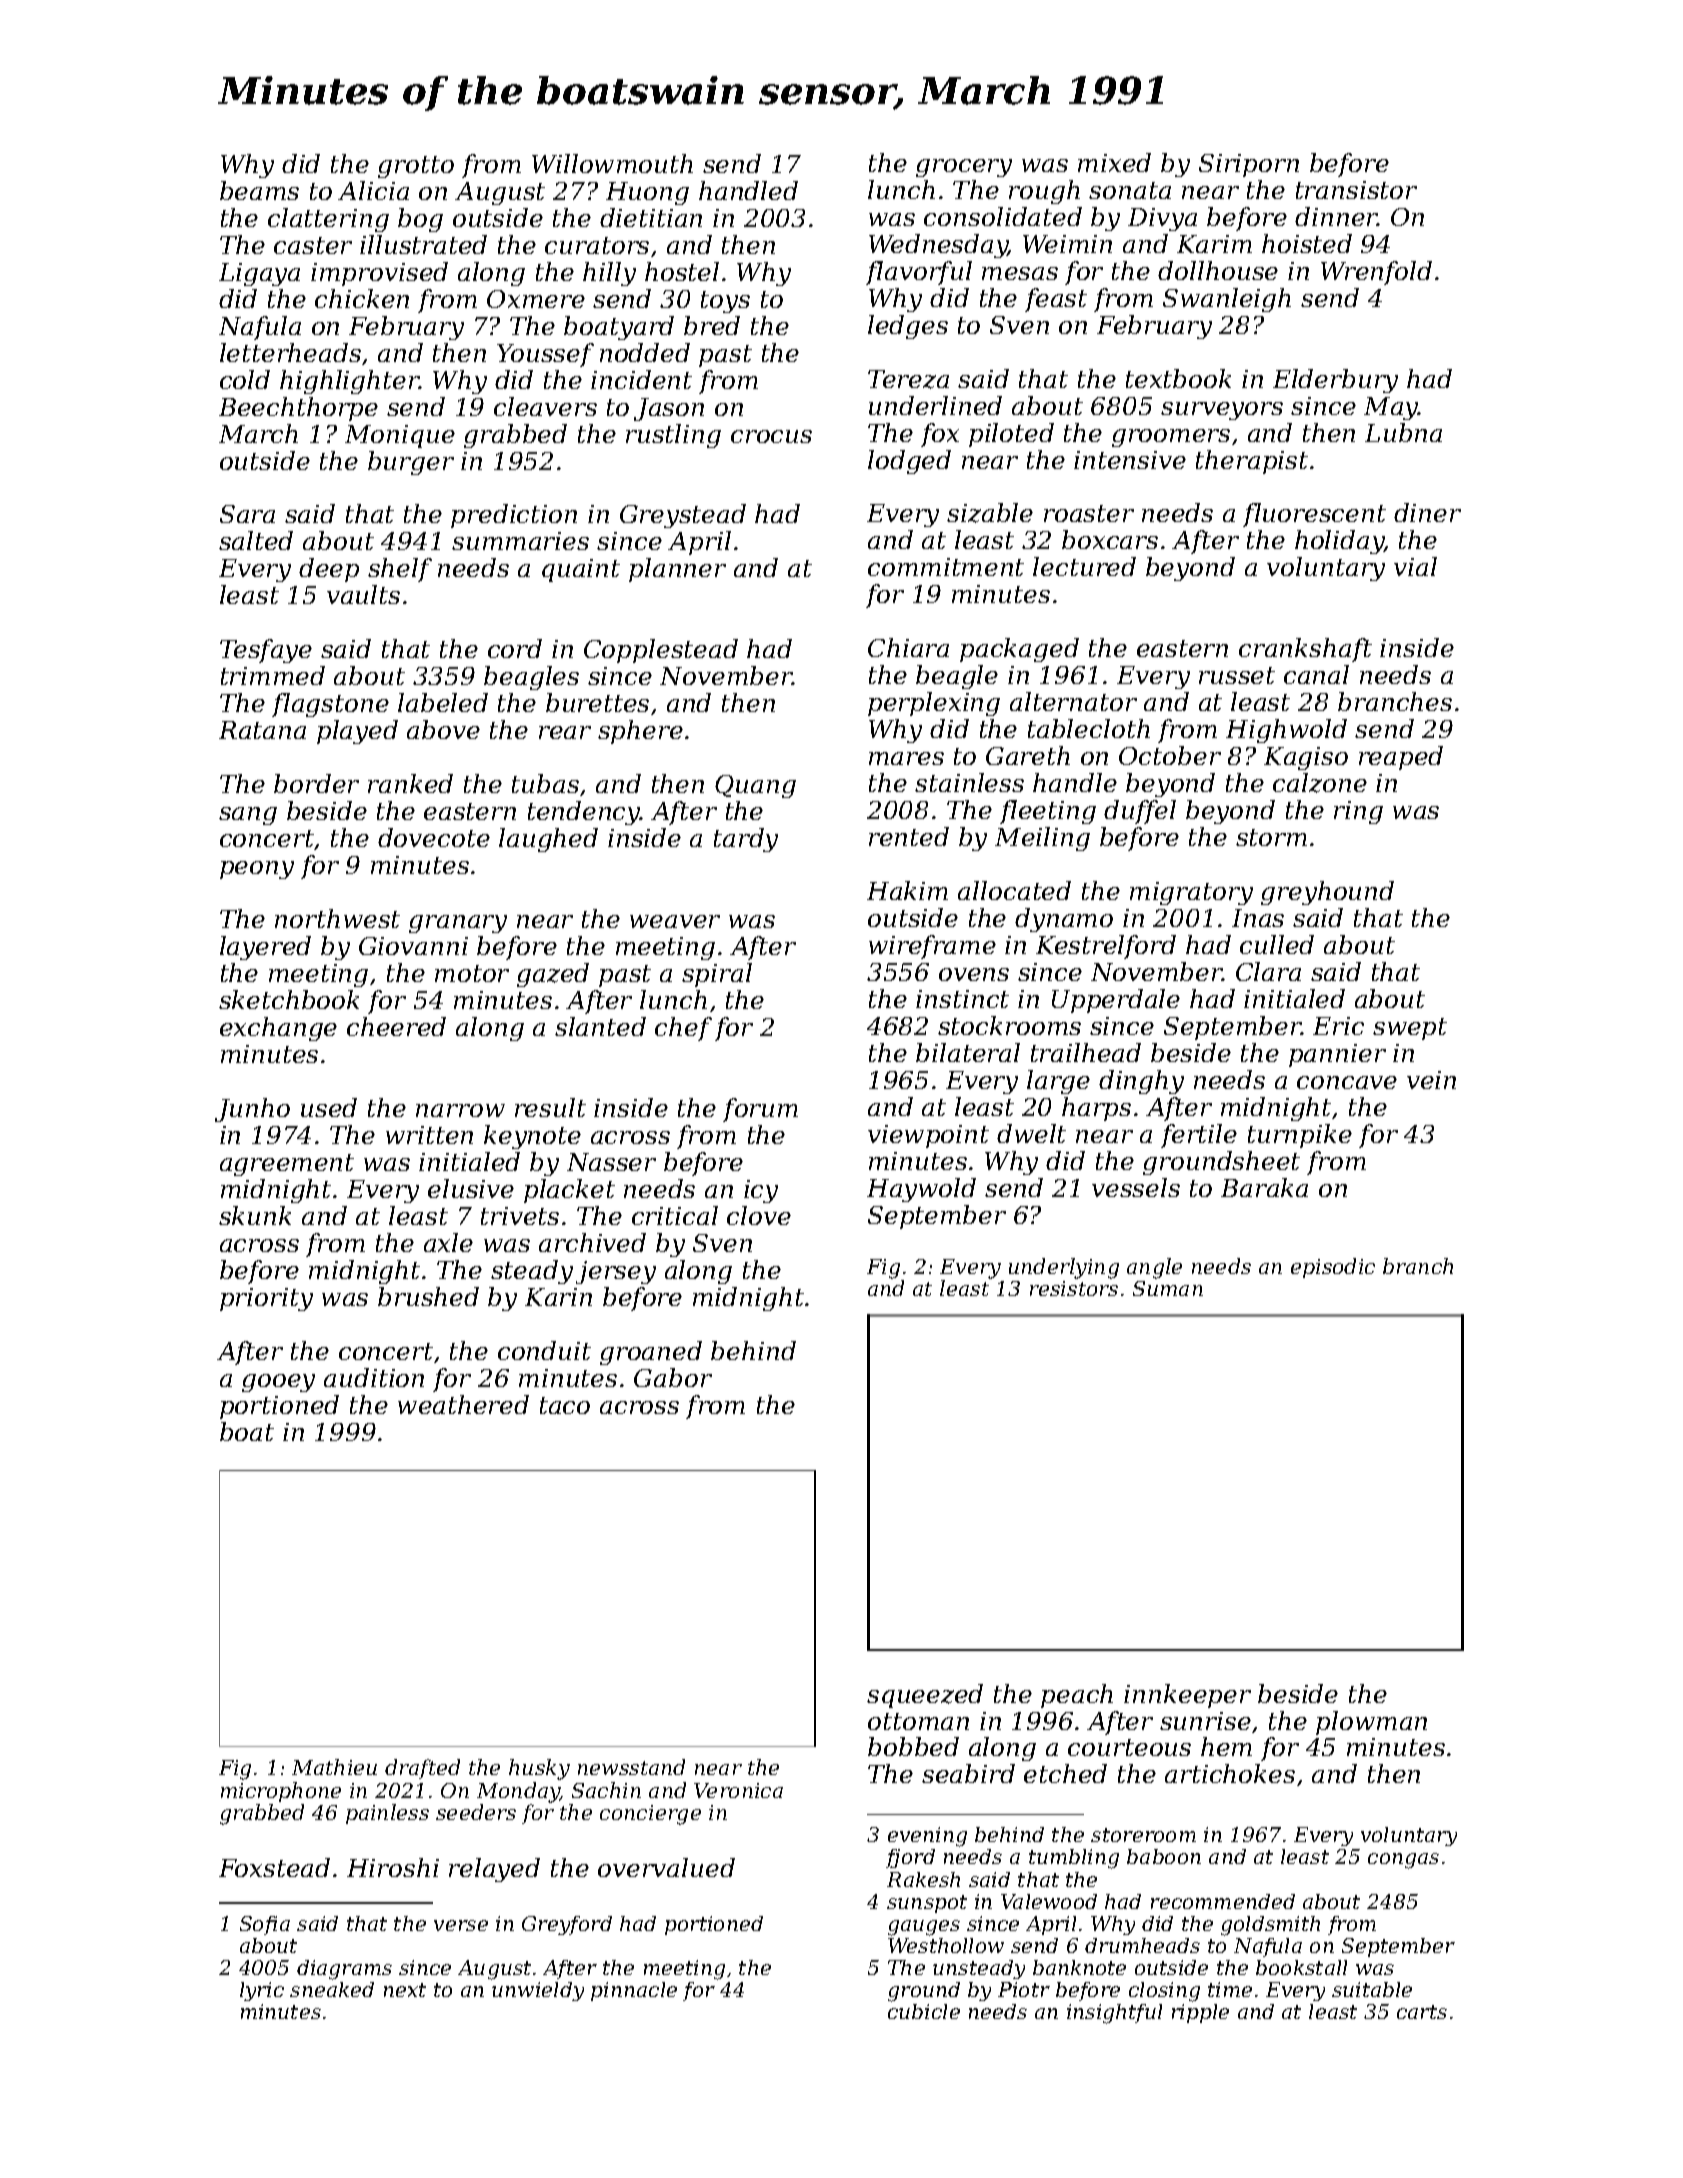 The height and width of the screenshot is (2178, 1683). Describe the element at coordinates (924, 2011) in the screenshot. I see `cubicle` at that location.
